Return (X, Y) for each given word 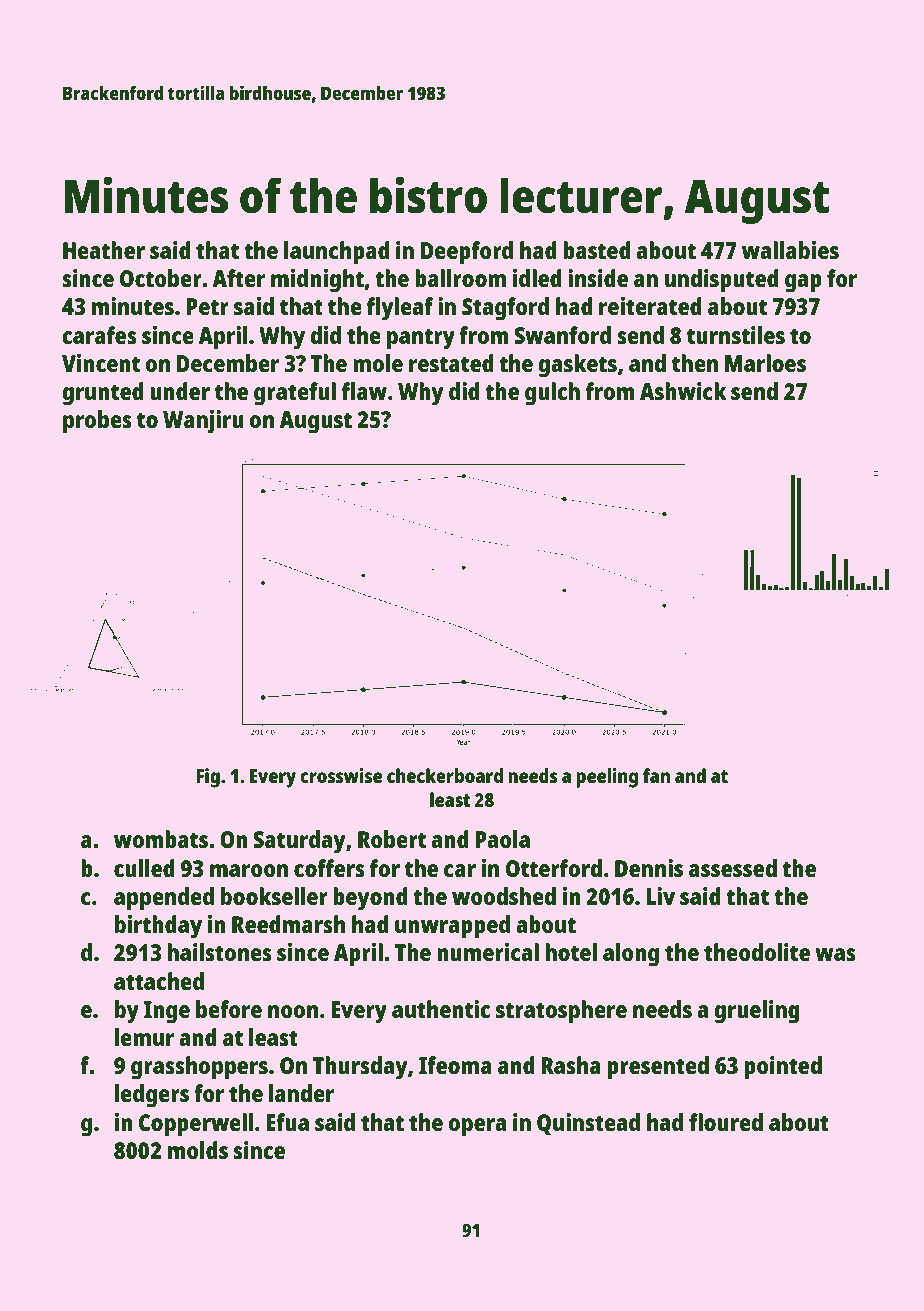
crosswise (341, 775)
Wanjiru (203, 422)
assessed (733, 868)
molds (198, 1150)
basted (597, 250)
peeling (607, 778)
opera (477, 1127)
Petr (207, 306)
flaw (364, 391)
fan (656, 775)
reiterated (650, 306)
